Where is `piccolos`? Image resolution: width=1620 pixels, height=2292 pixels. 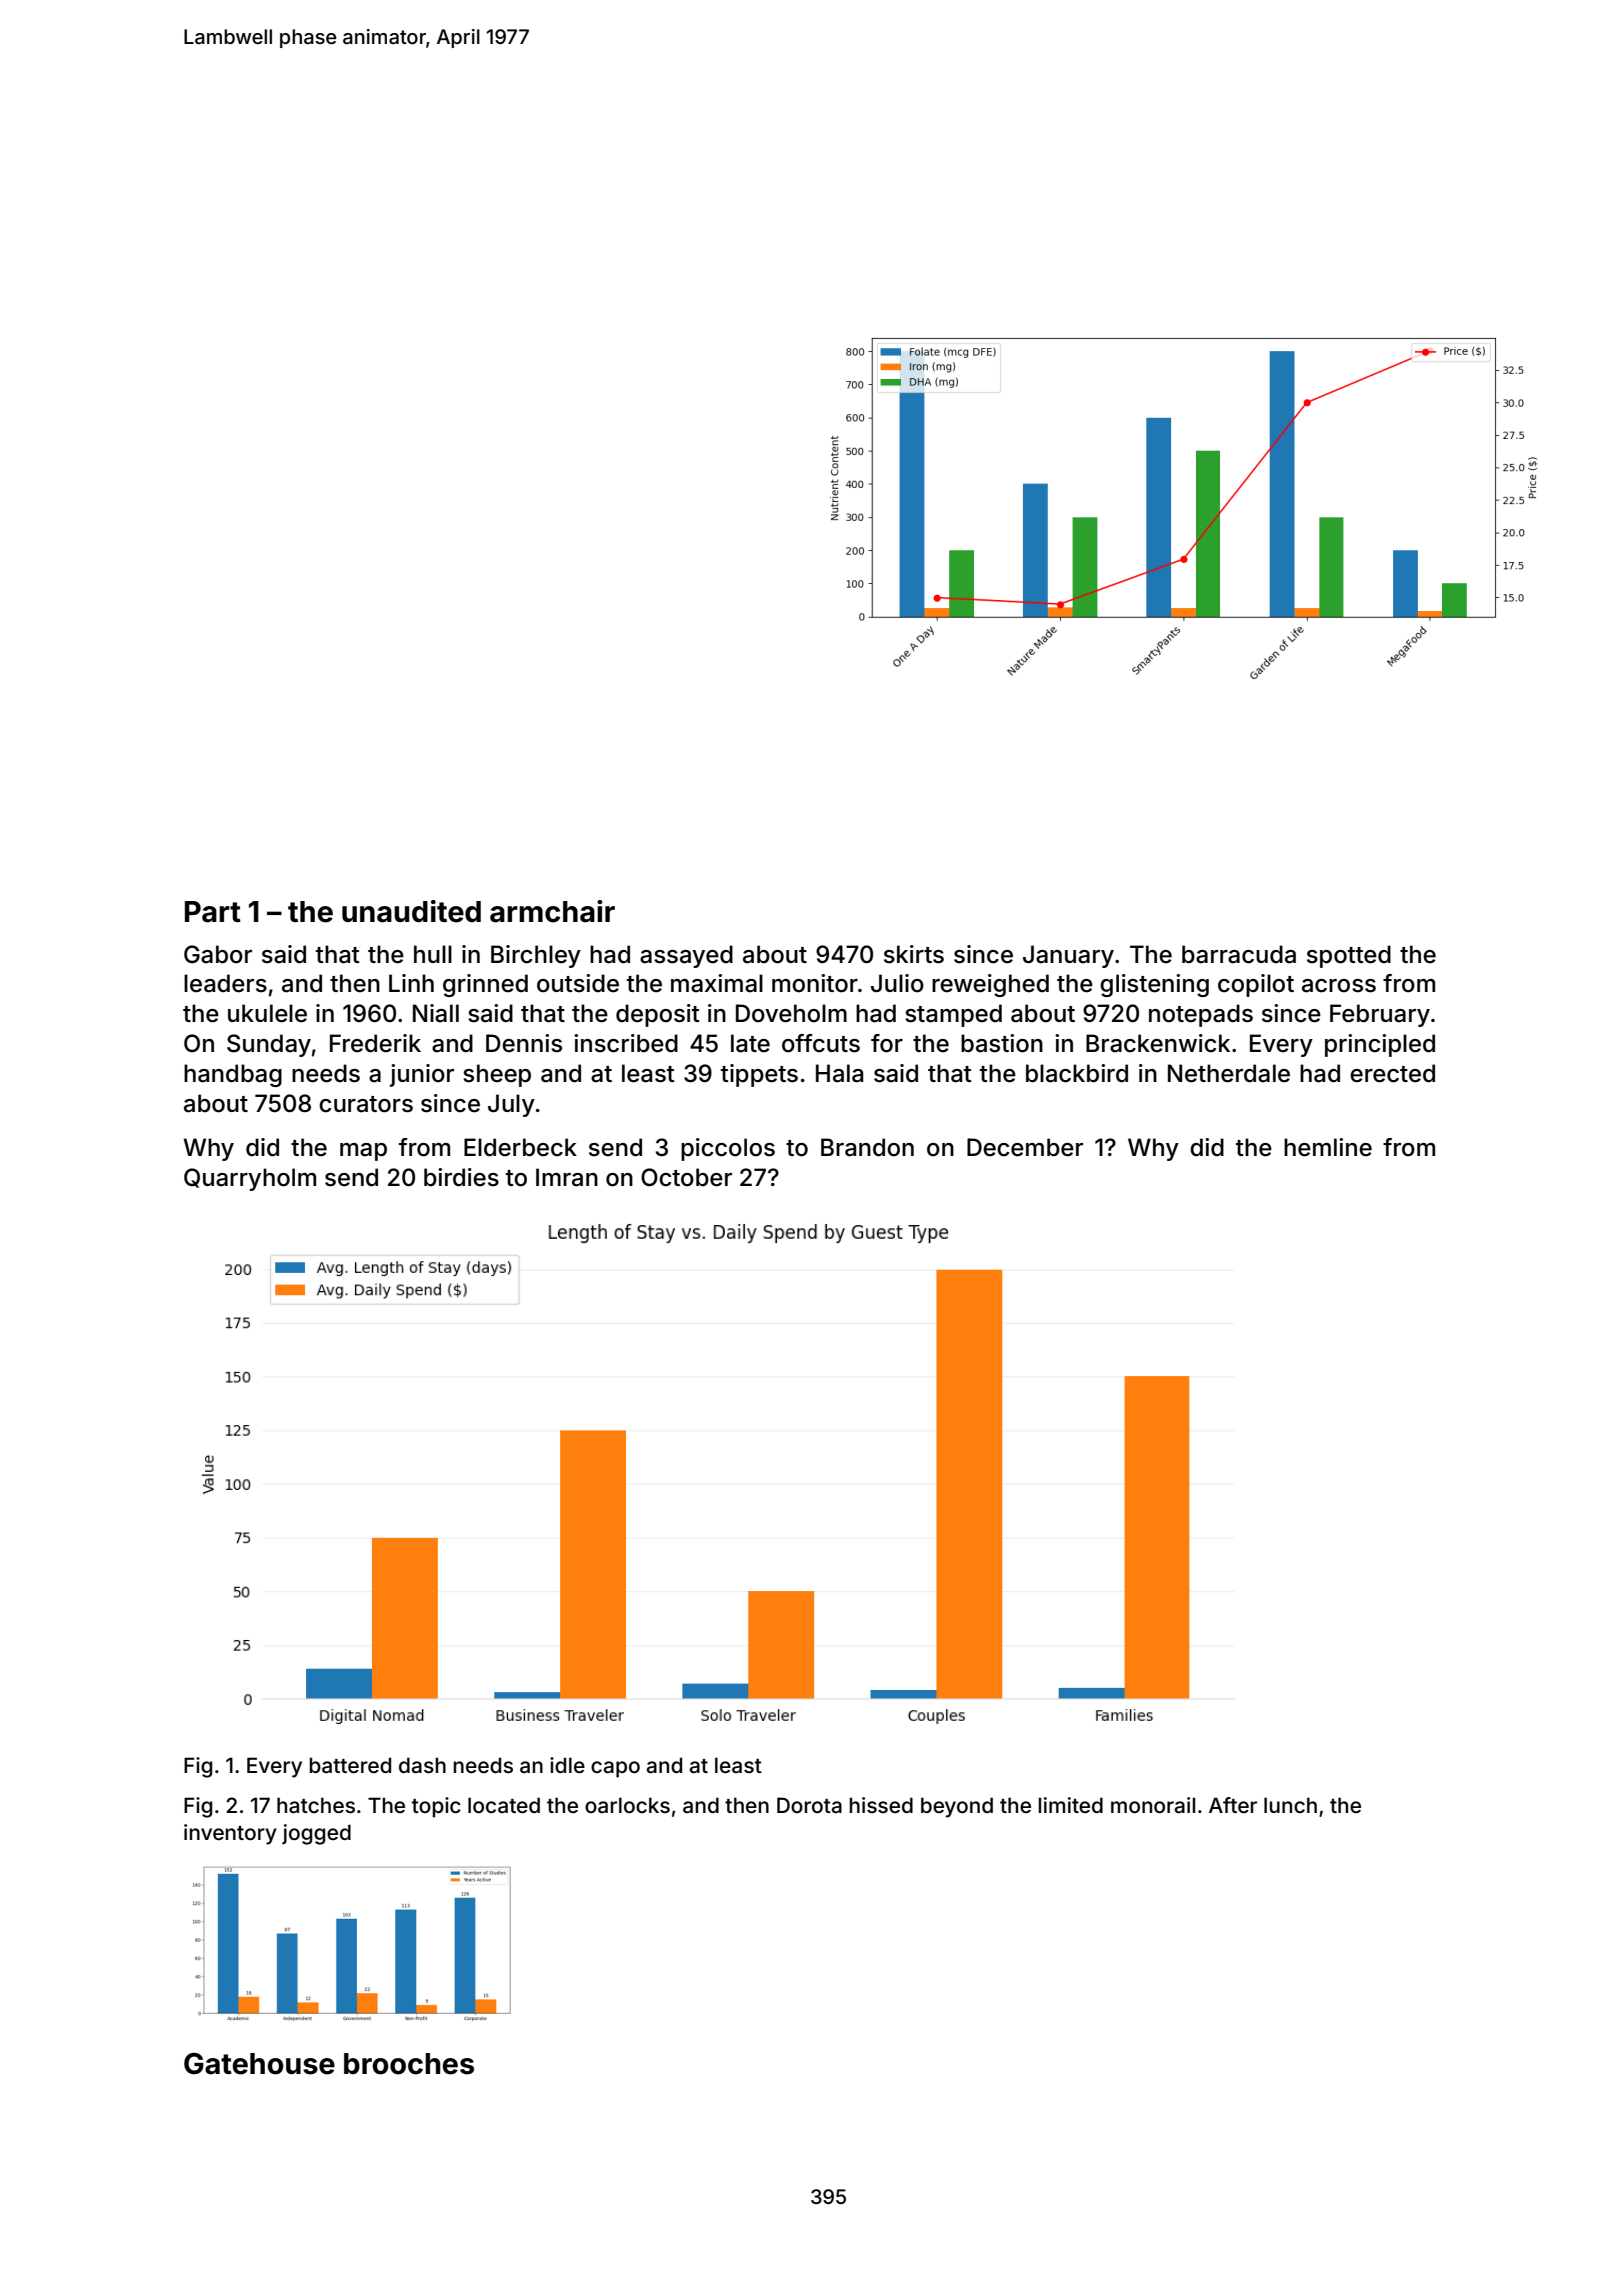
piccolos is located at coordinates (728, 1149).
